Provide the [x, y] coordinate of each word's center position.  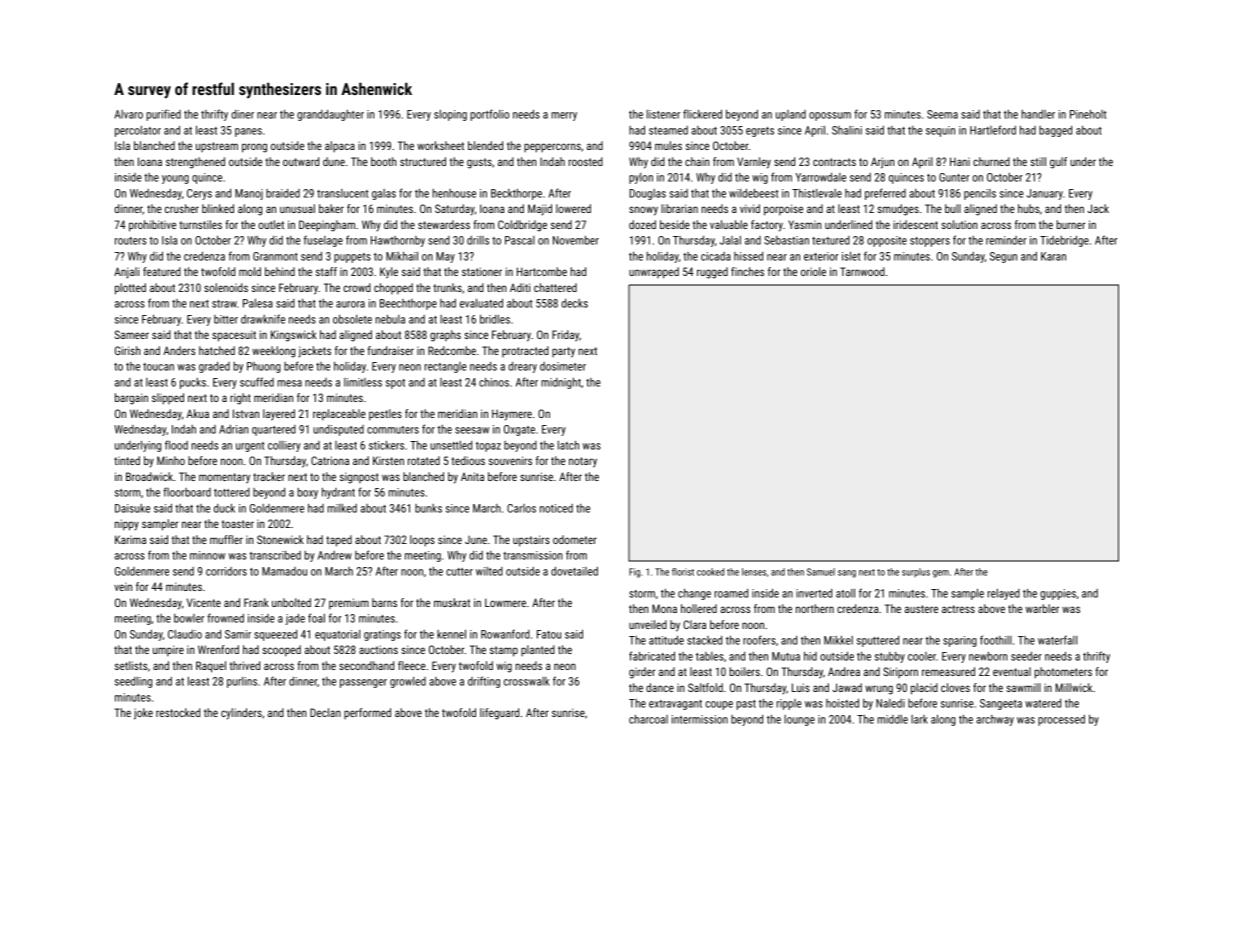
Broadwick [149, 476]
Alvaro [128, 114]
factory [767, 226]
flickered [702, 114]
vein [123, 586]
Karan [1053, 256]
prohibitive [152, 226]
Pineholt [1088, 114]
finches [747, 271]
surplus [916, 572]
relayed [1003, 594]
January [1045, 194]
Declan [325, 712]
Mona [664, 608]
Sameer [132, 334]
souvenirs [510, 460]
